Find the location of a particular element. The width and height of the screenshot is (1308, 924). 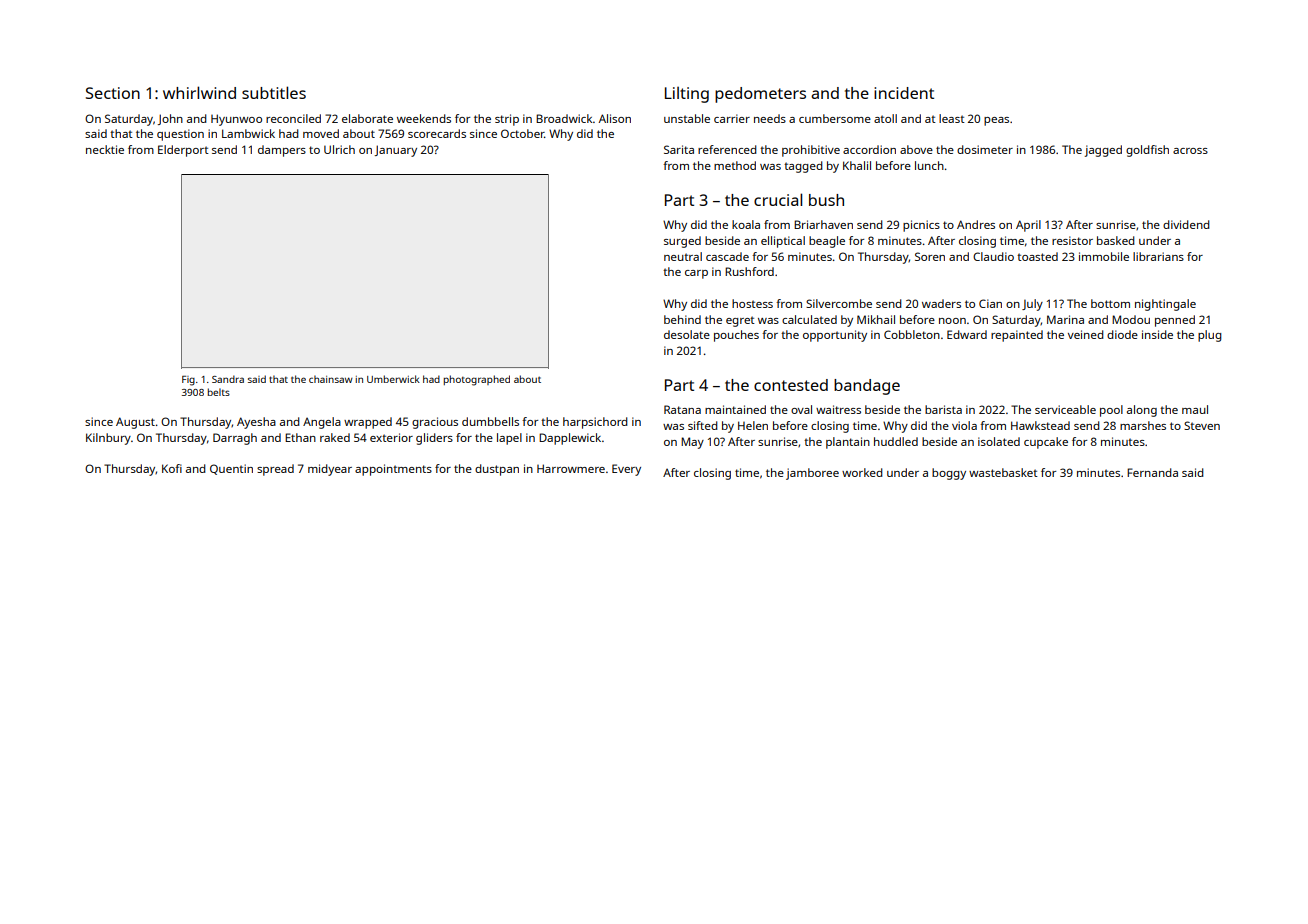

Section is located at coordinates (113, 93).
